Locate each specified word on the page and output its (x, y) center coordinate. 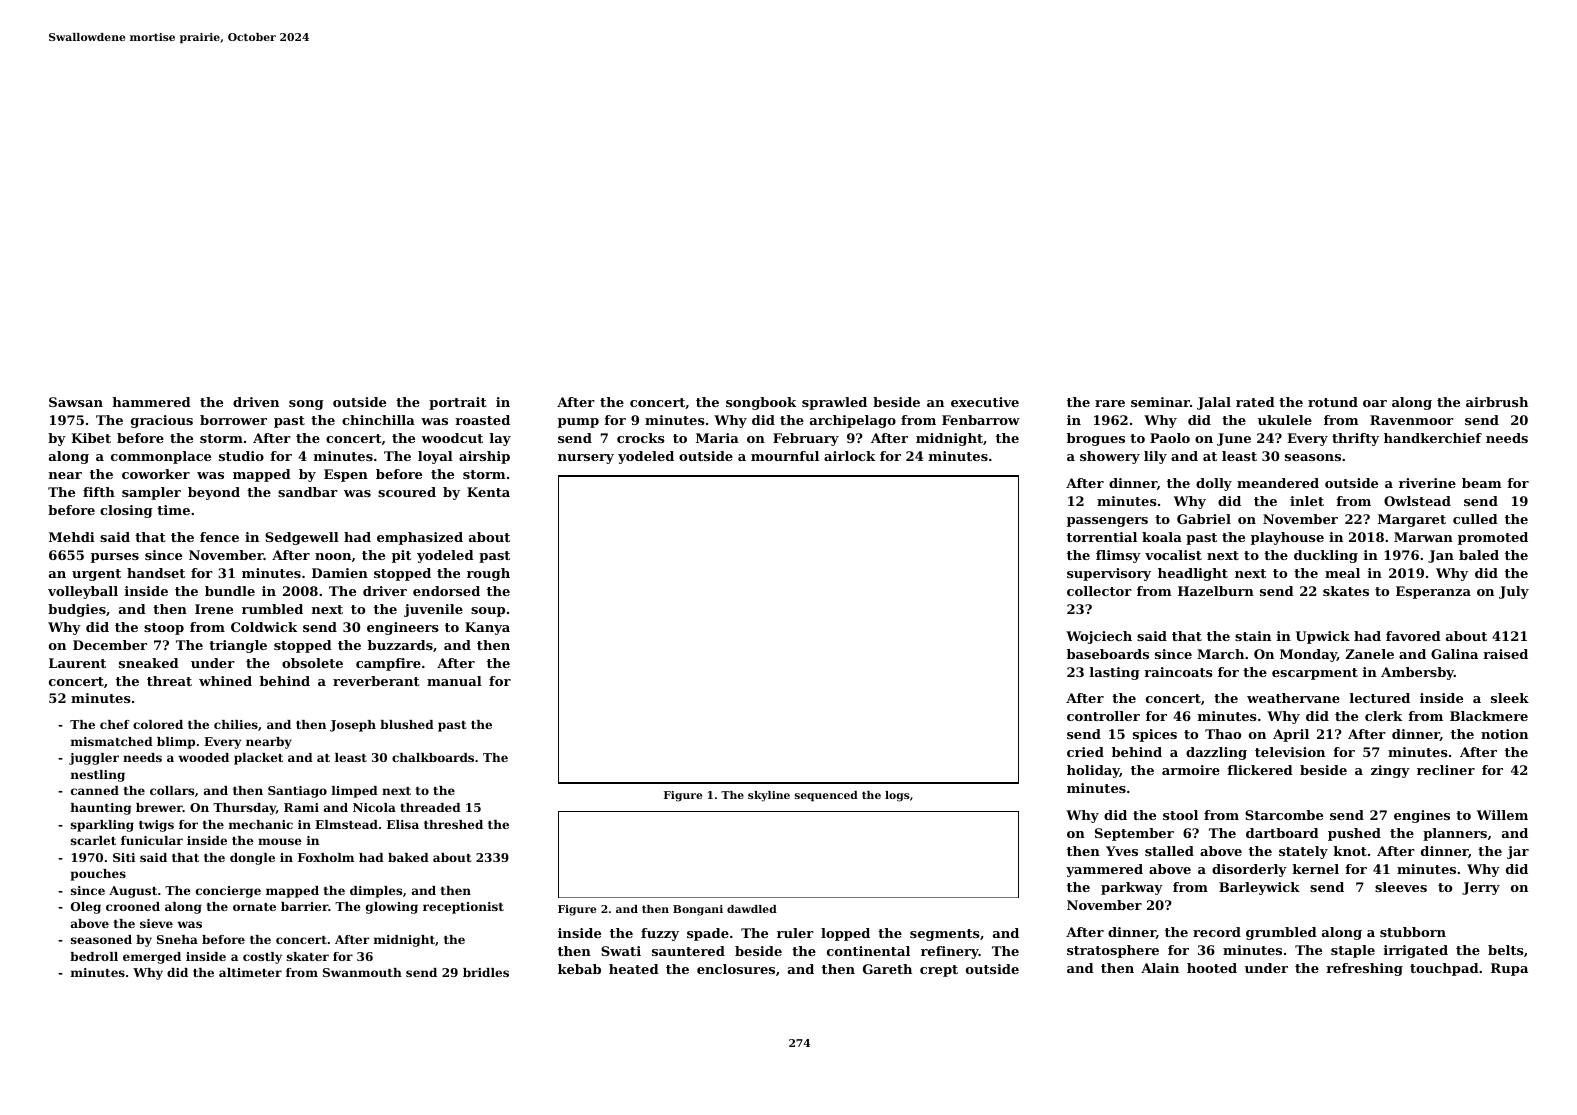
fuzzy (660, 934)
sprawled (834, 403)
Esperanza (1433, 592)
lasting (1115, 673)
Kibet (91, 438)
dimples (376, 892)
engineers (403, 628)
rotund (1333, 402)
